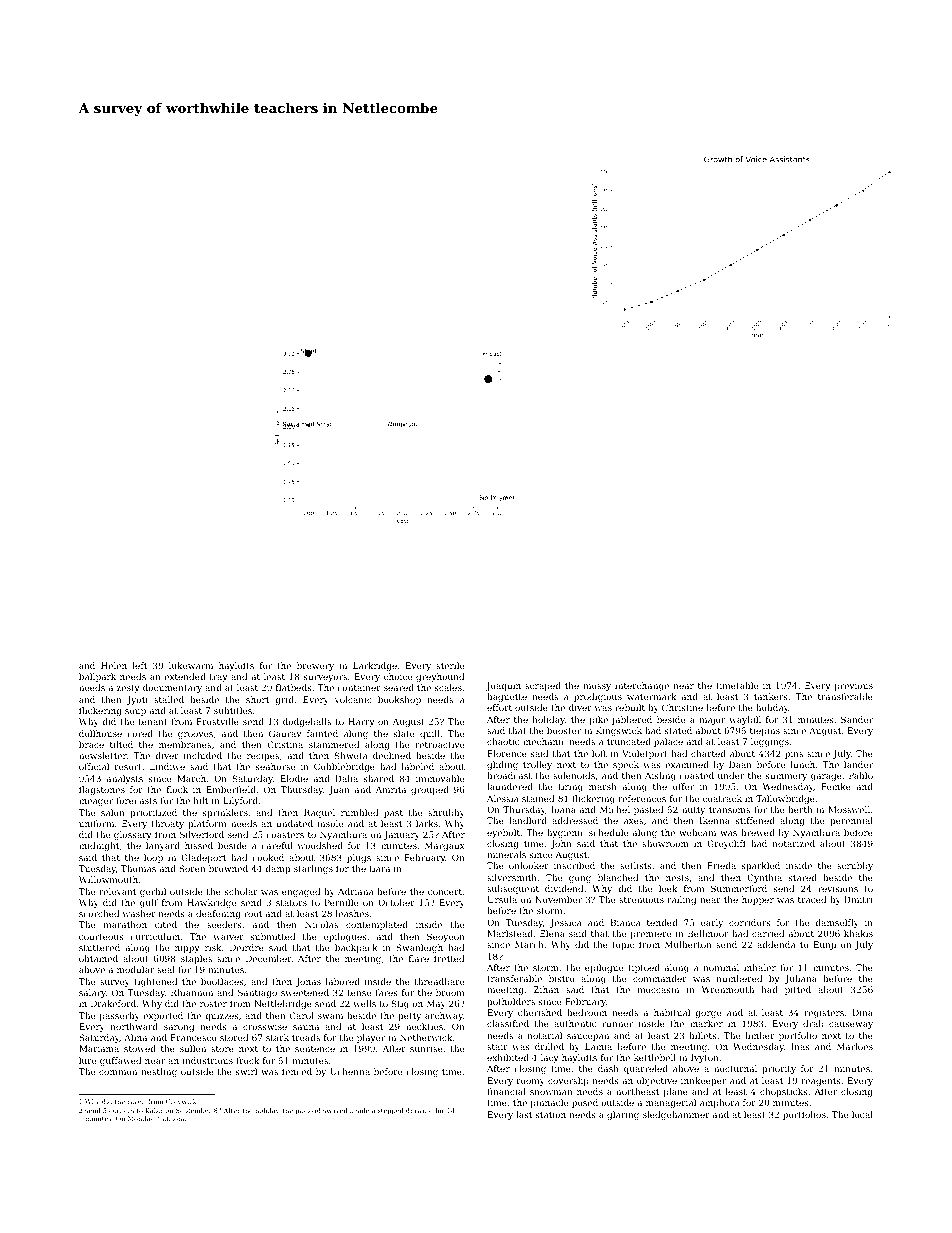 The image size is (952, 1233). I want to click on salary, so click(92, 993).
